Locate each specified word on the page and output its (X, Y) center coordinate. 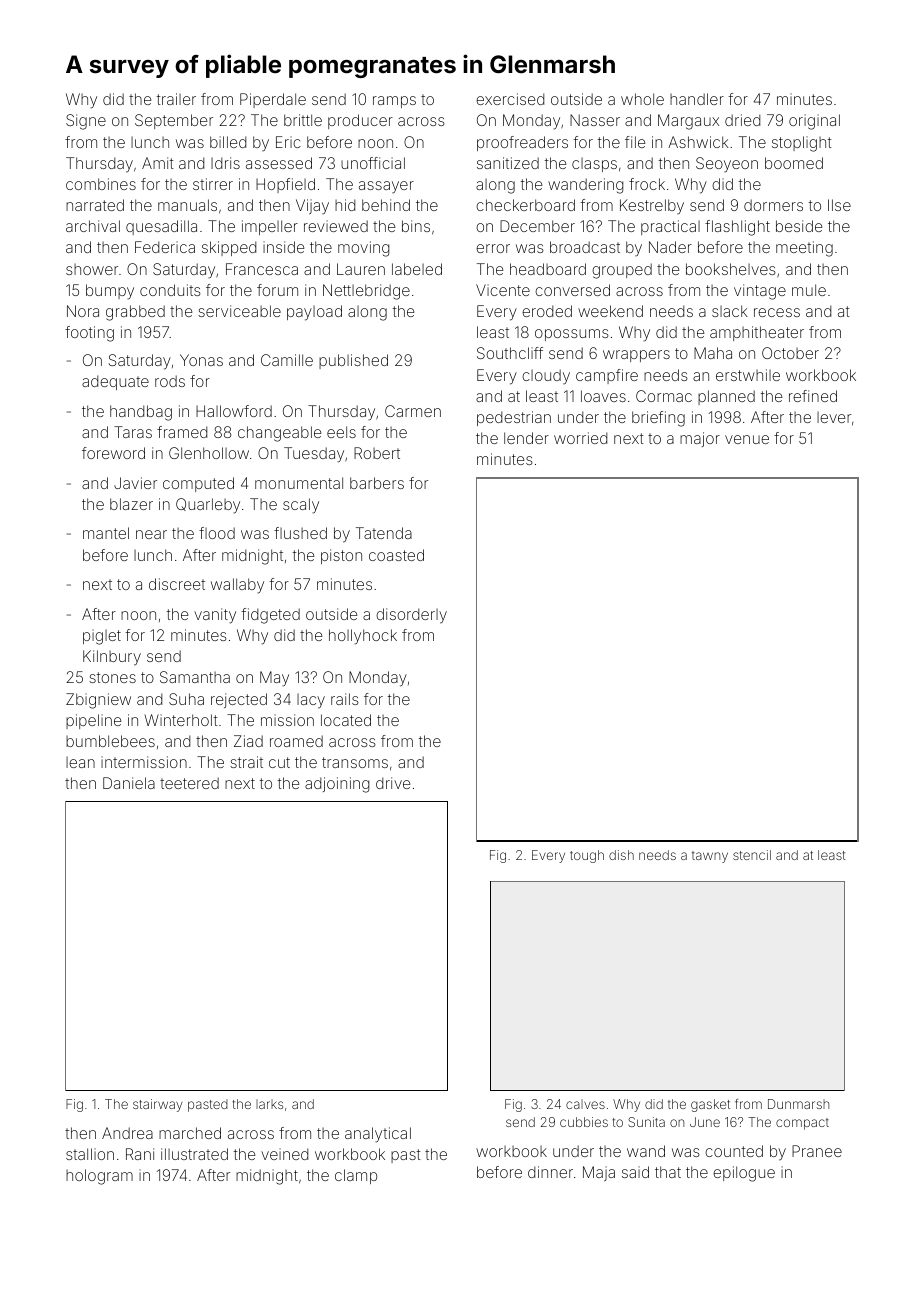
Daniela (129, 783)
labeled (417, 269)
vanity (215, 616)
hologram (99, 1177)
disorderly (411, 616)
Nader (670, 247)
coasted (396, 555)
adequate (115, 382)
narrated (95, 205)
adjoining (337, 785)
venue (747, 439)
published (353, 361)
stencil (752, 855)
